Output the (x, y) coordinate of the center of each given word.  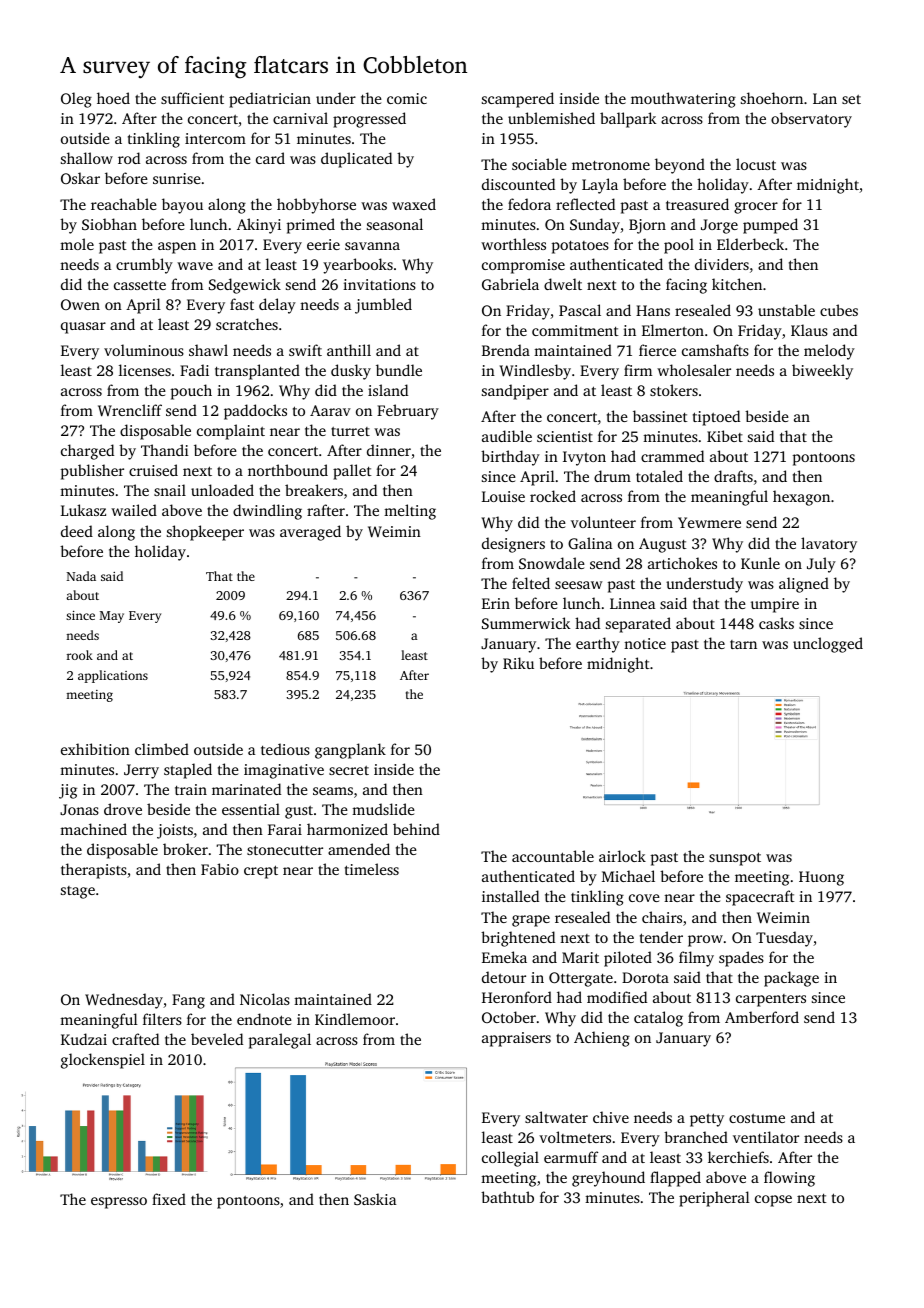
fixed (169, 1199)
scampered (518, 100)
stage (78, 892)
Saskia (375, 1199)
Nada (81, 576)
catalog (658, 1019)
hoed (113, 98)
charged (87, 452)
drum (612, 476)
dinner (389, 450)
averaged (310, 533)
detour (504, 977)
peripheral (714, 1199)
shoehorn (772, 98)
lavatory (829, 545)
